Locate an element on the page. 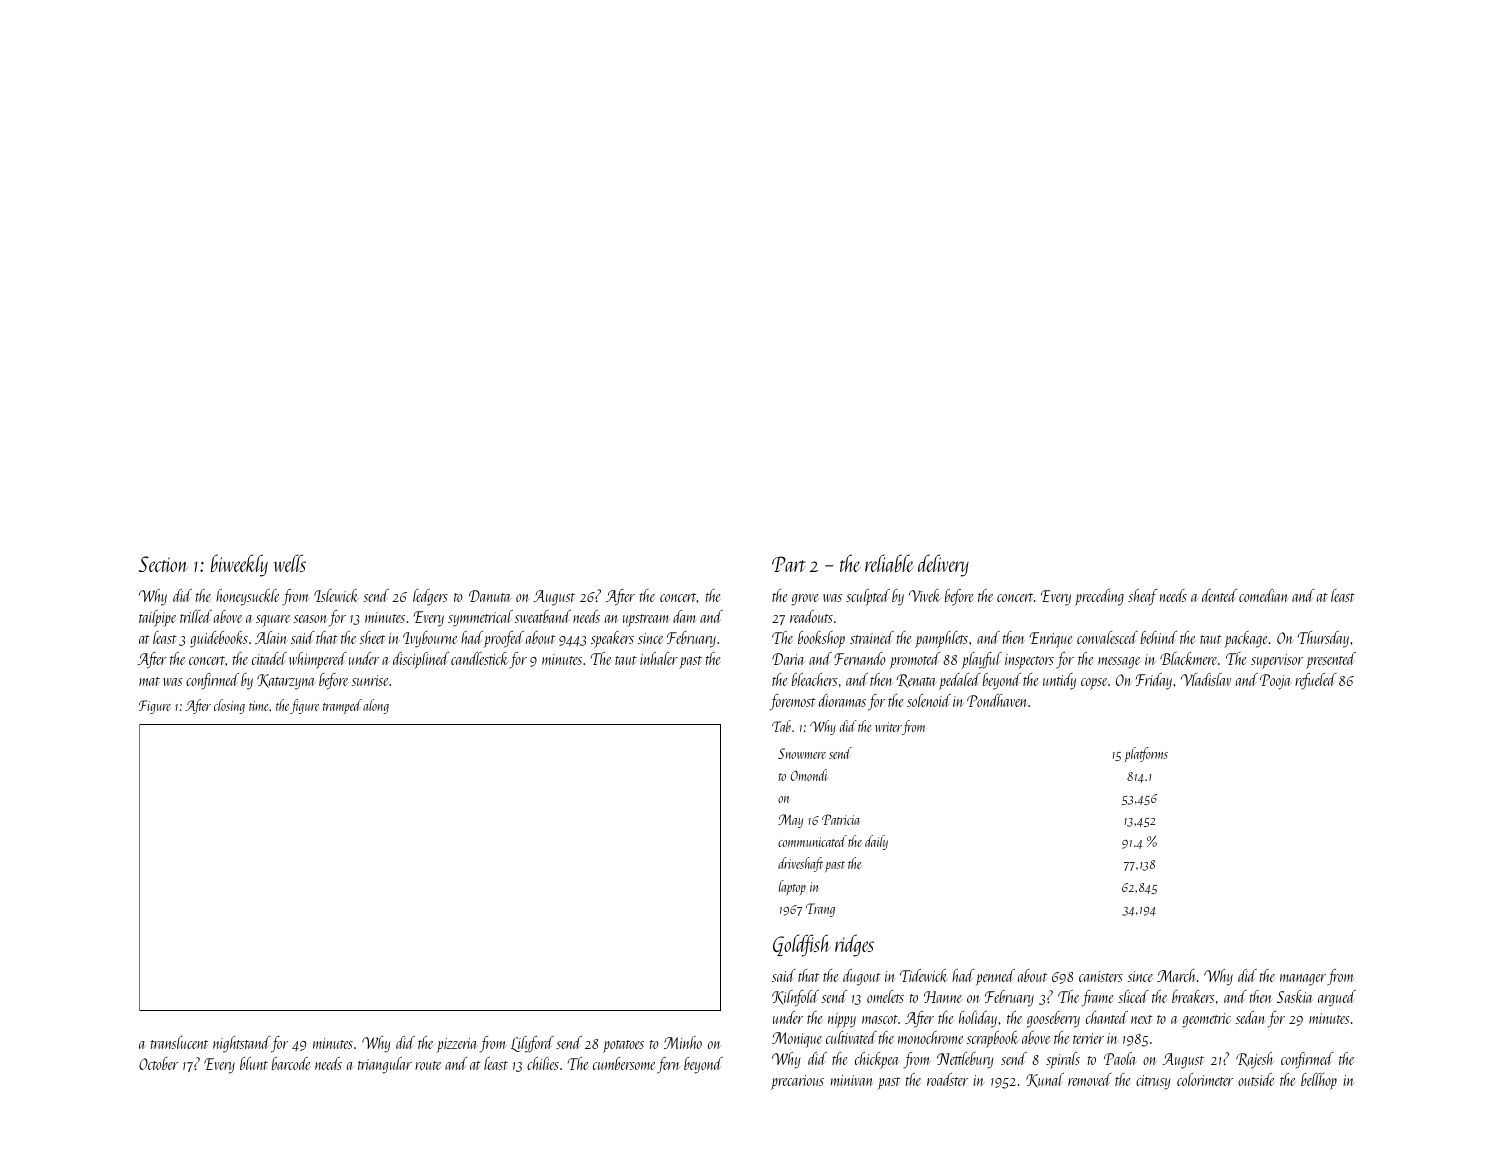 The image size is (1493, 1154). Thursday is located at coordinates (1323, 639).
